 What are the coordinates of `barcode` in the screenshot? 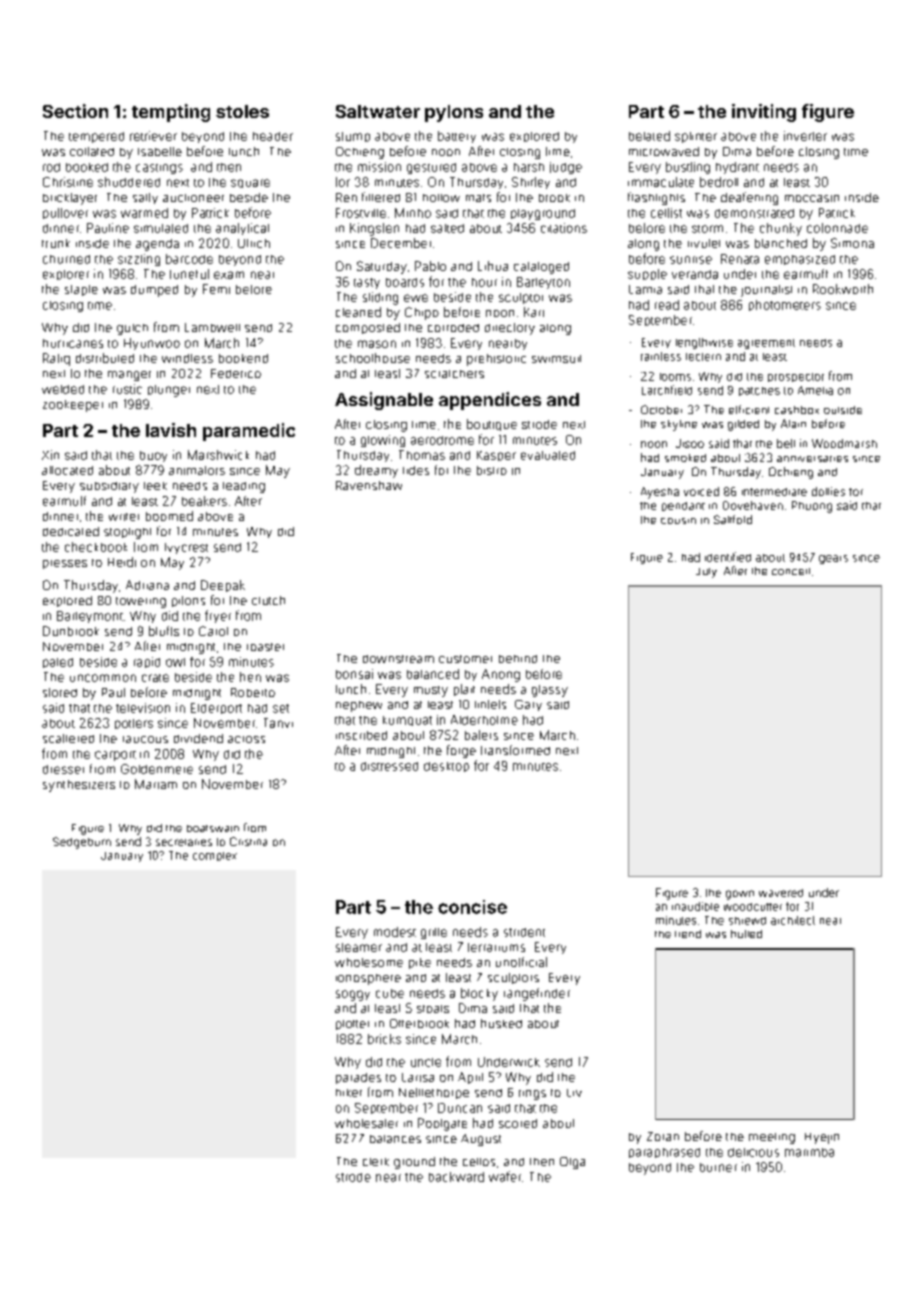 It's located at (189, 259).
